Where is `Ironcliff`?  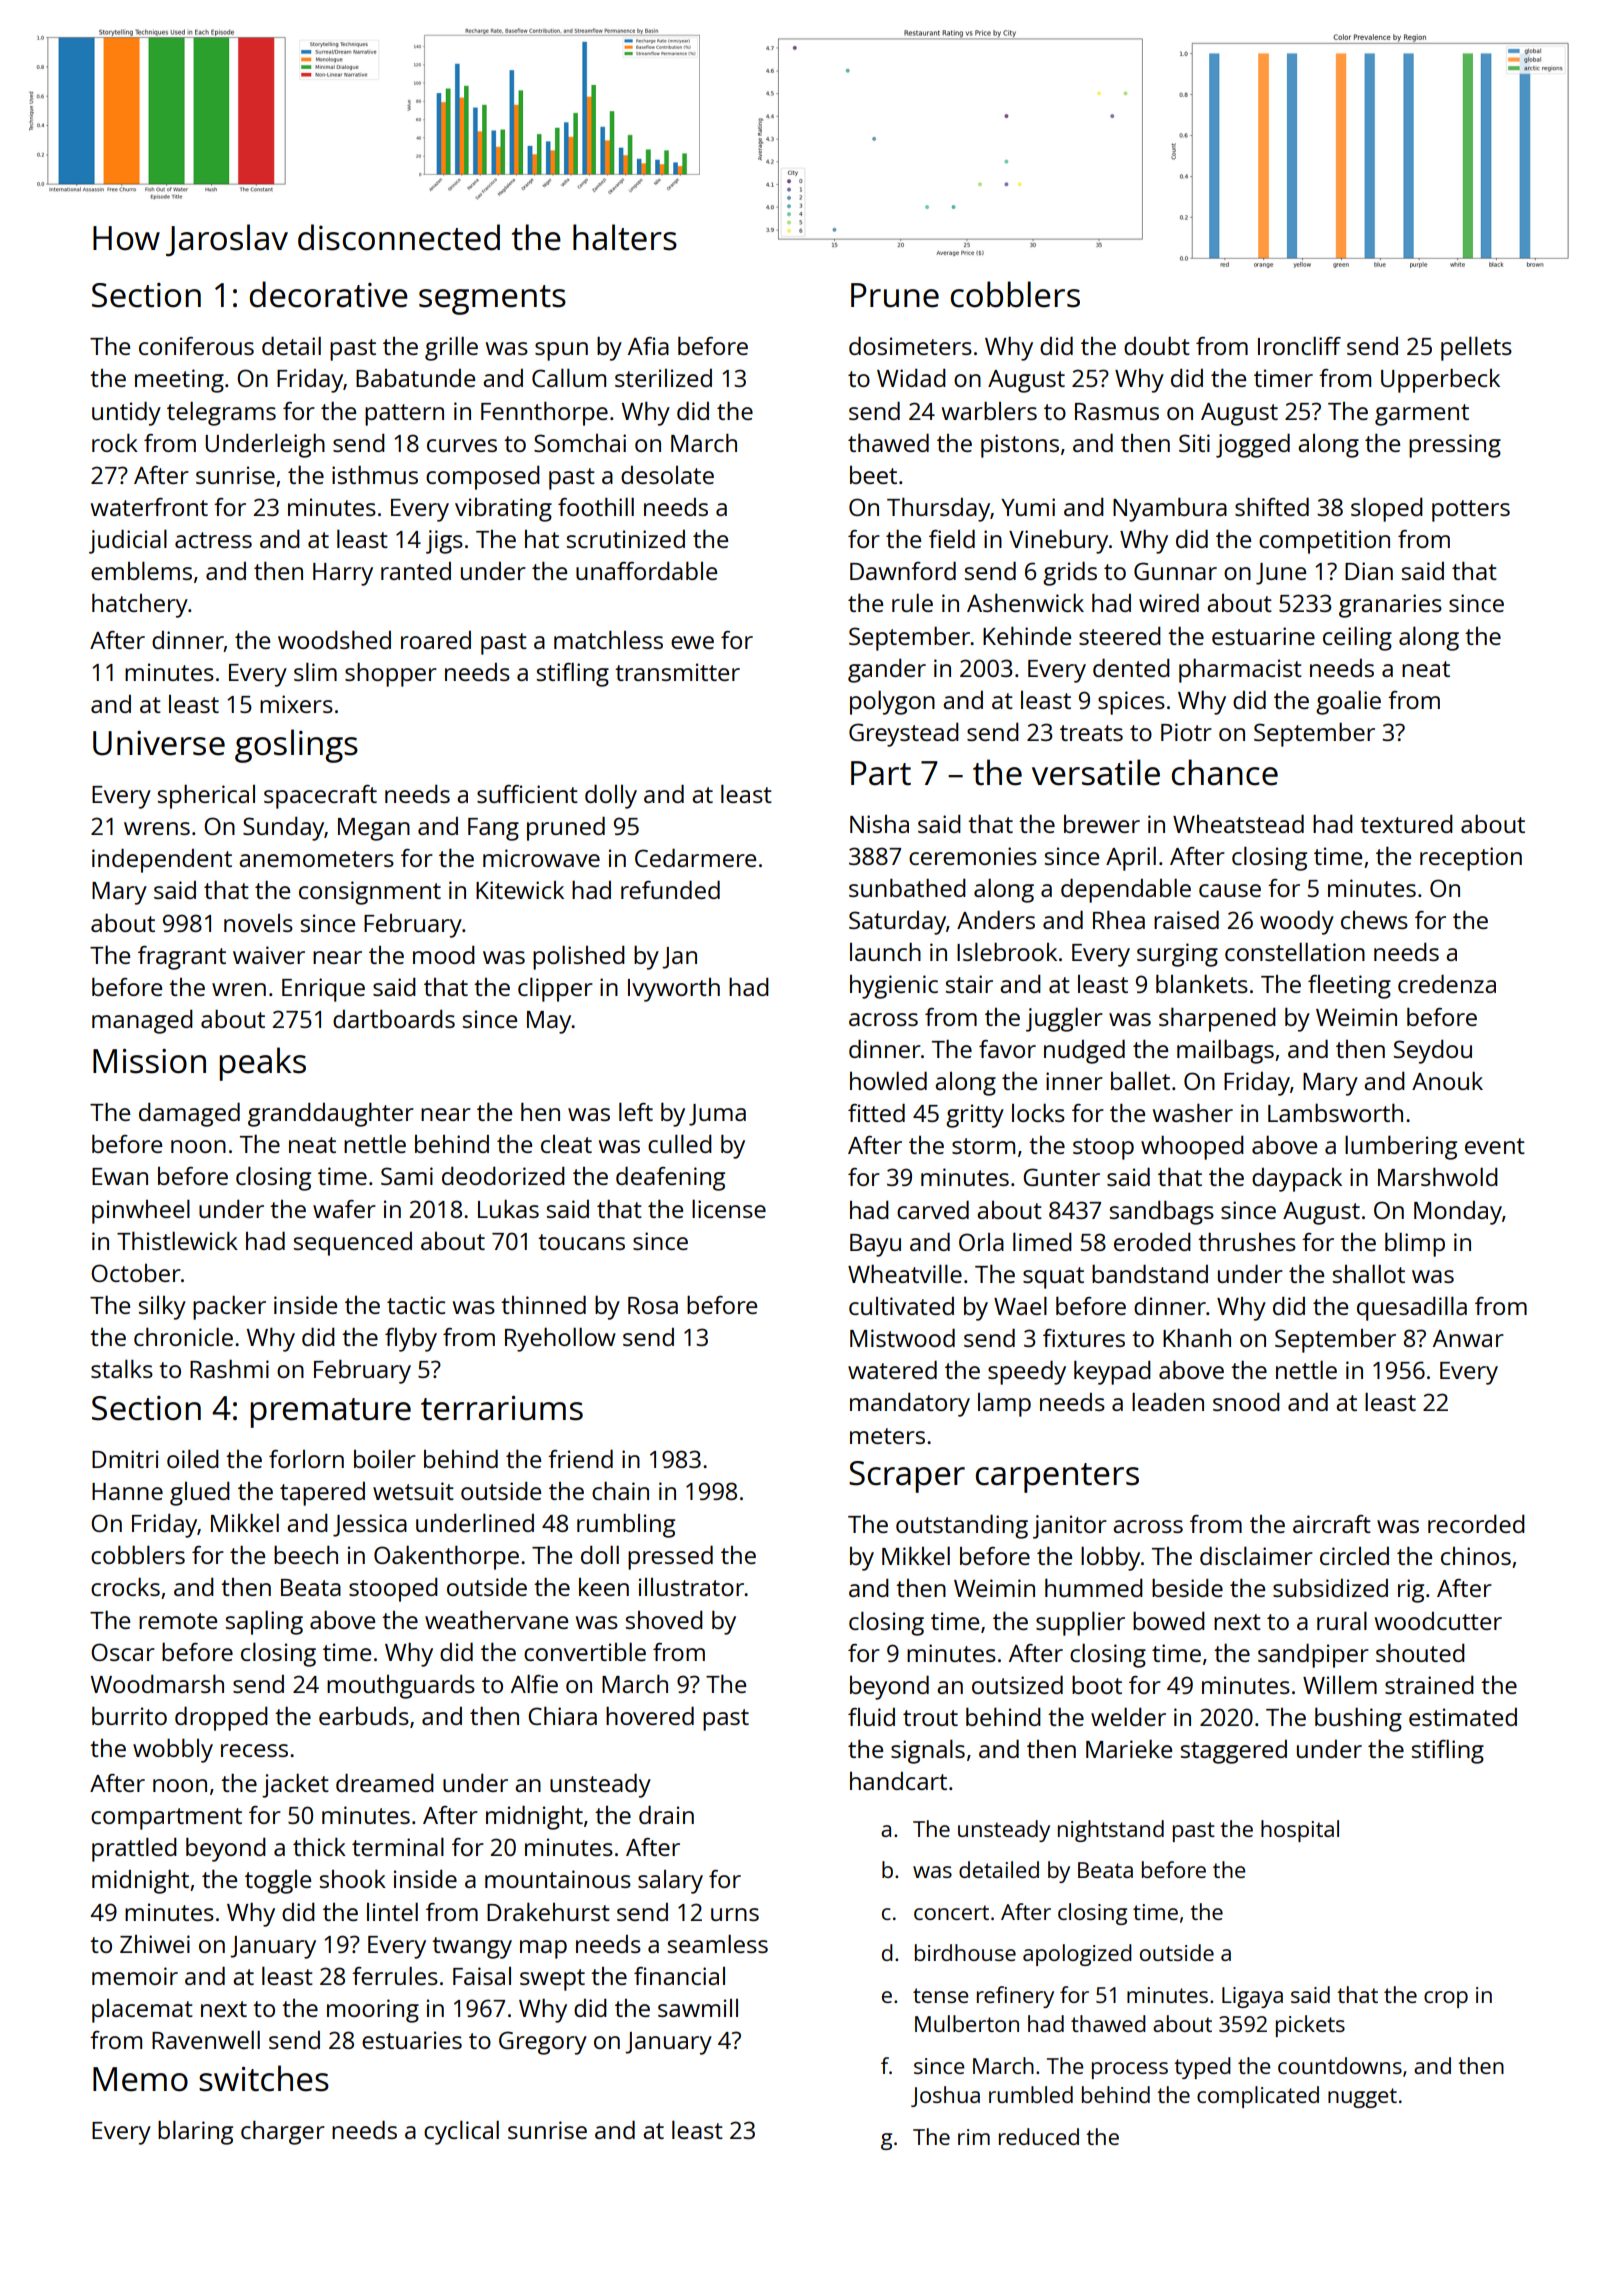 Ironcliff is located at coordinates (1299, 345).
